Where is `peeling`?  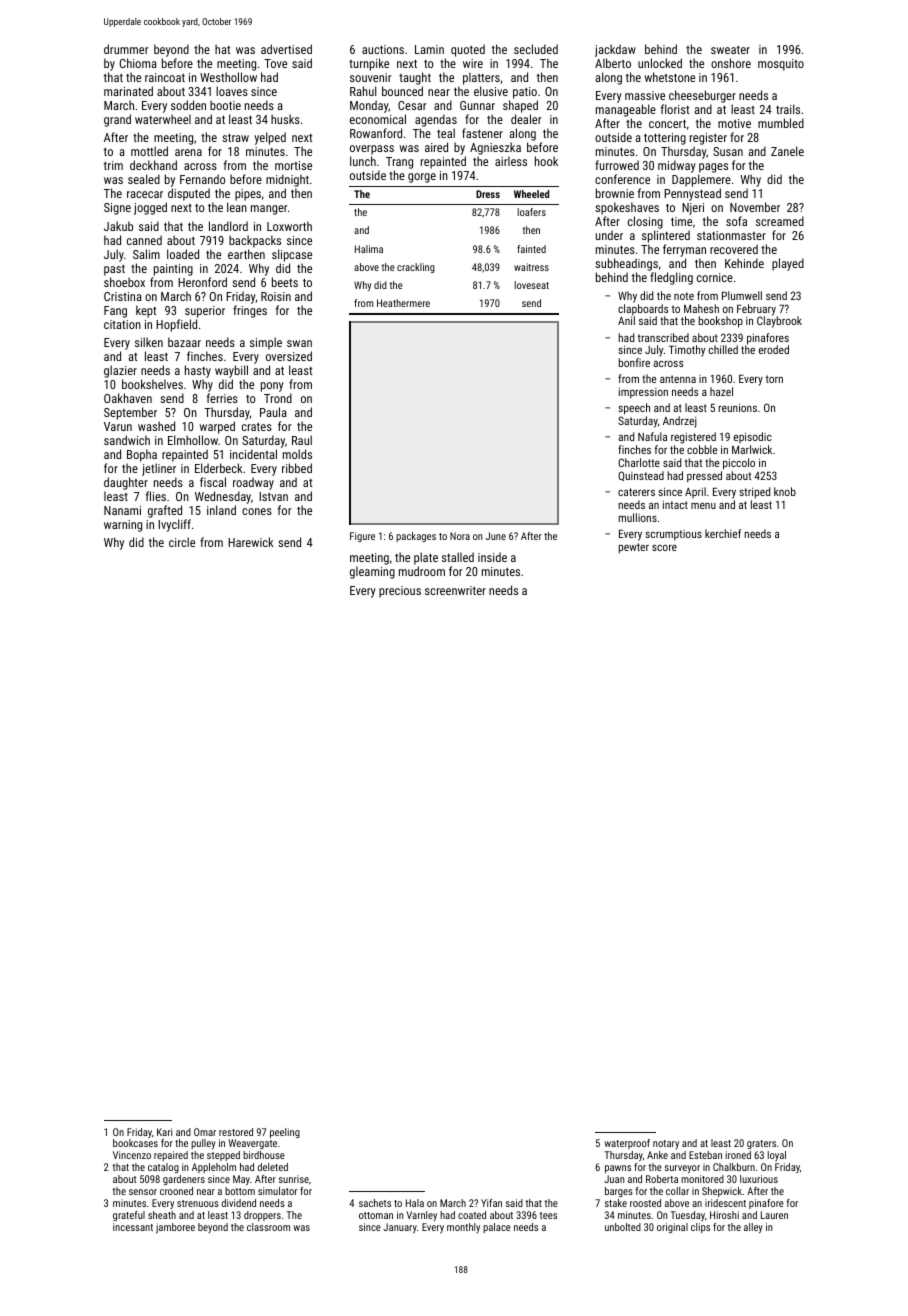 peeling is located at coordinates (285, 1133).
